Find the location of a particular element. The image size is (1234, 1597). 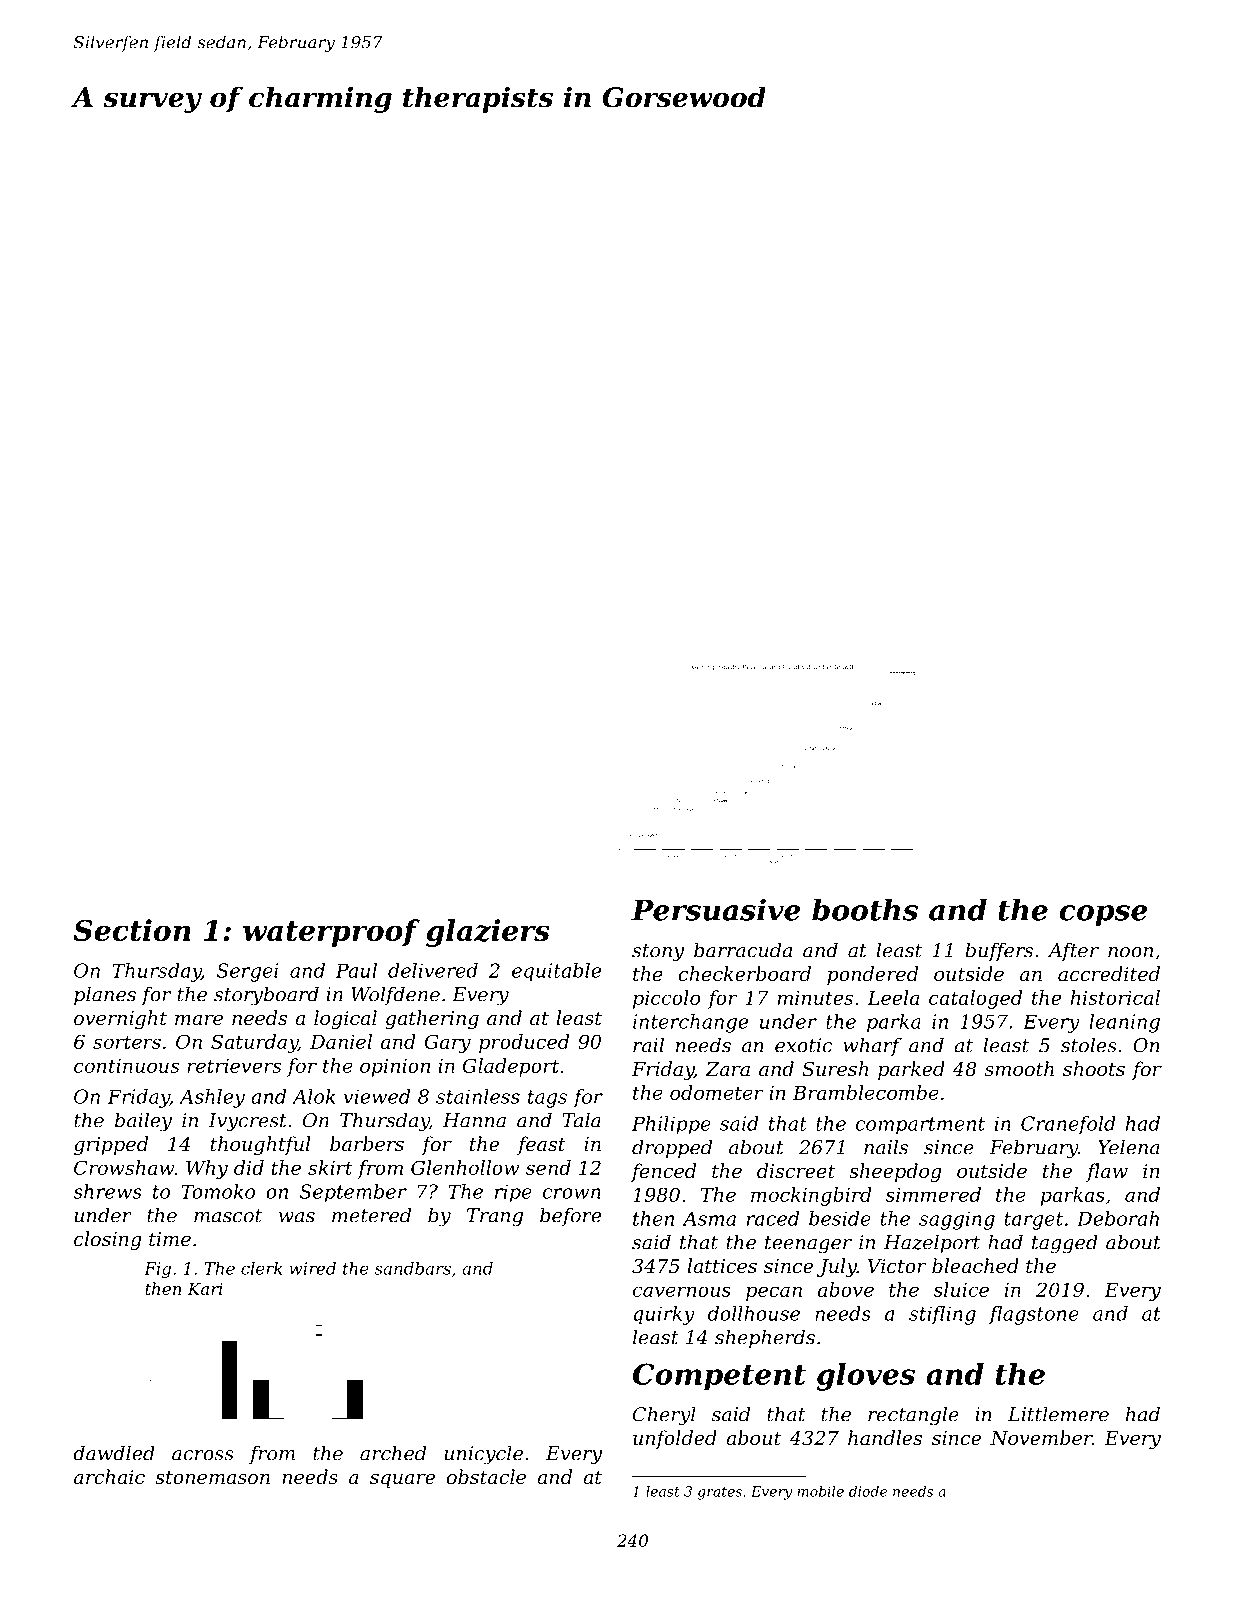

Tala is located at coordinates (582, 1120).
